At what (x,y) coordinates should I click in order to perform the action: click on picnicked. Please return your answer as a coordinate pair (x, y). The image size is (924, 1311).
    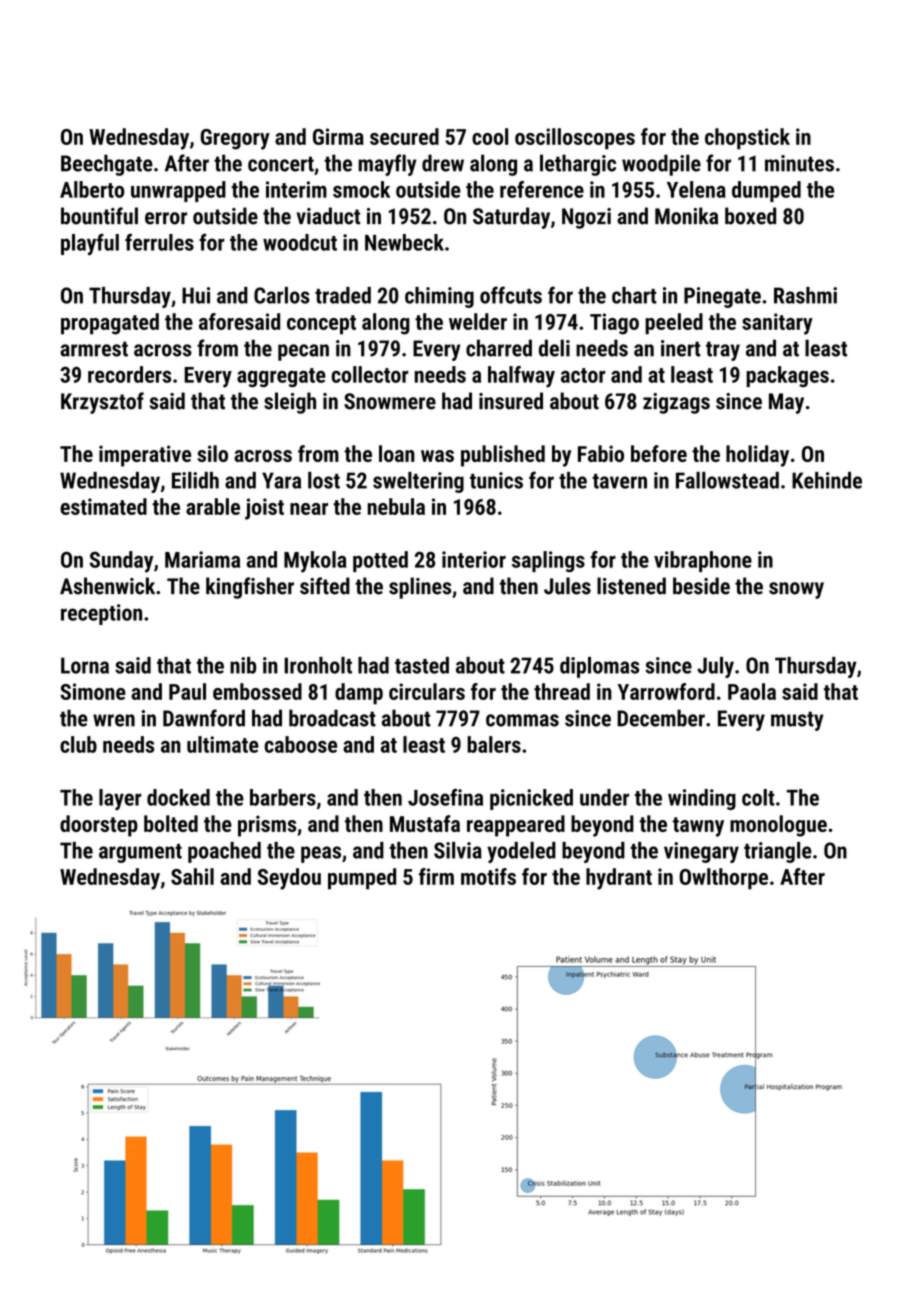
    Looking at the image, I should click on (531, 799).
